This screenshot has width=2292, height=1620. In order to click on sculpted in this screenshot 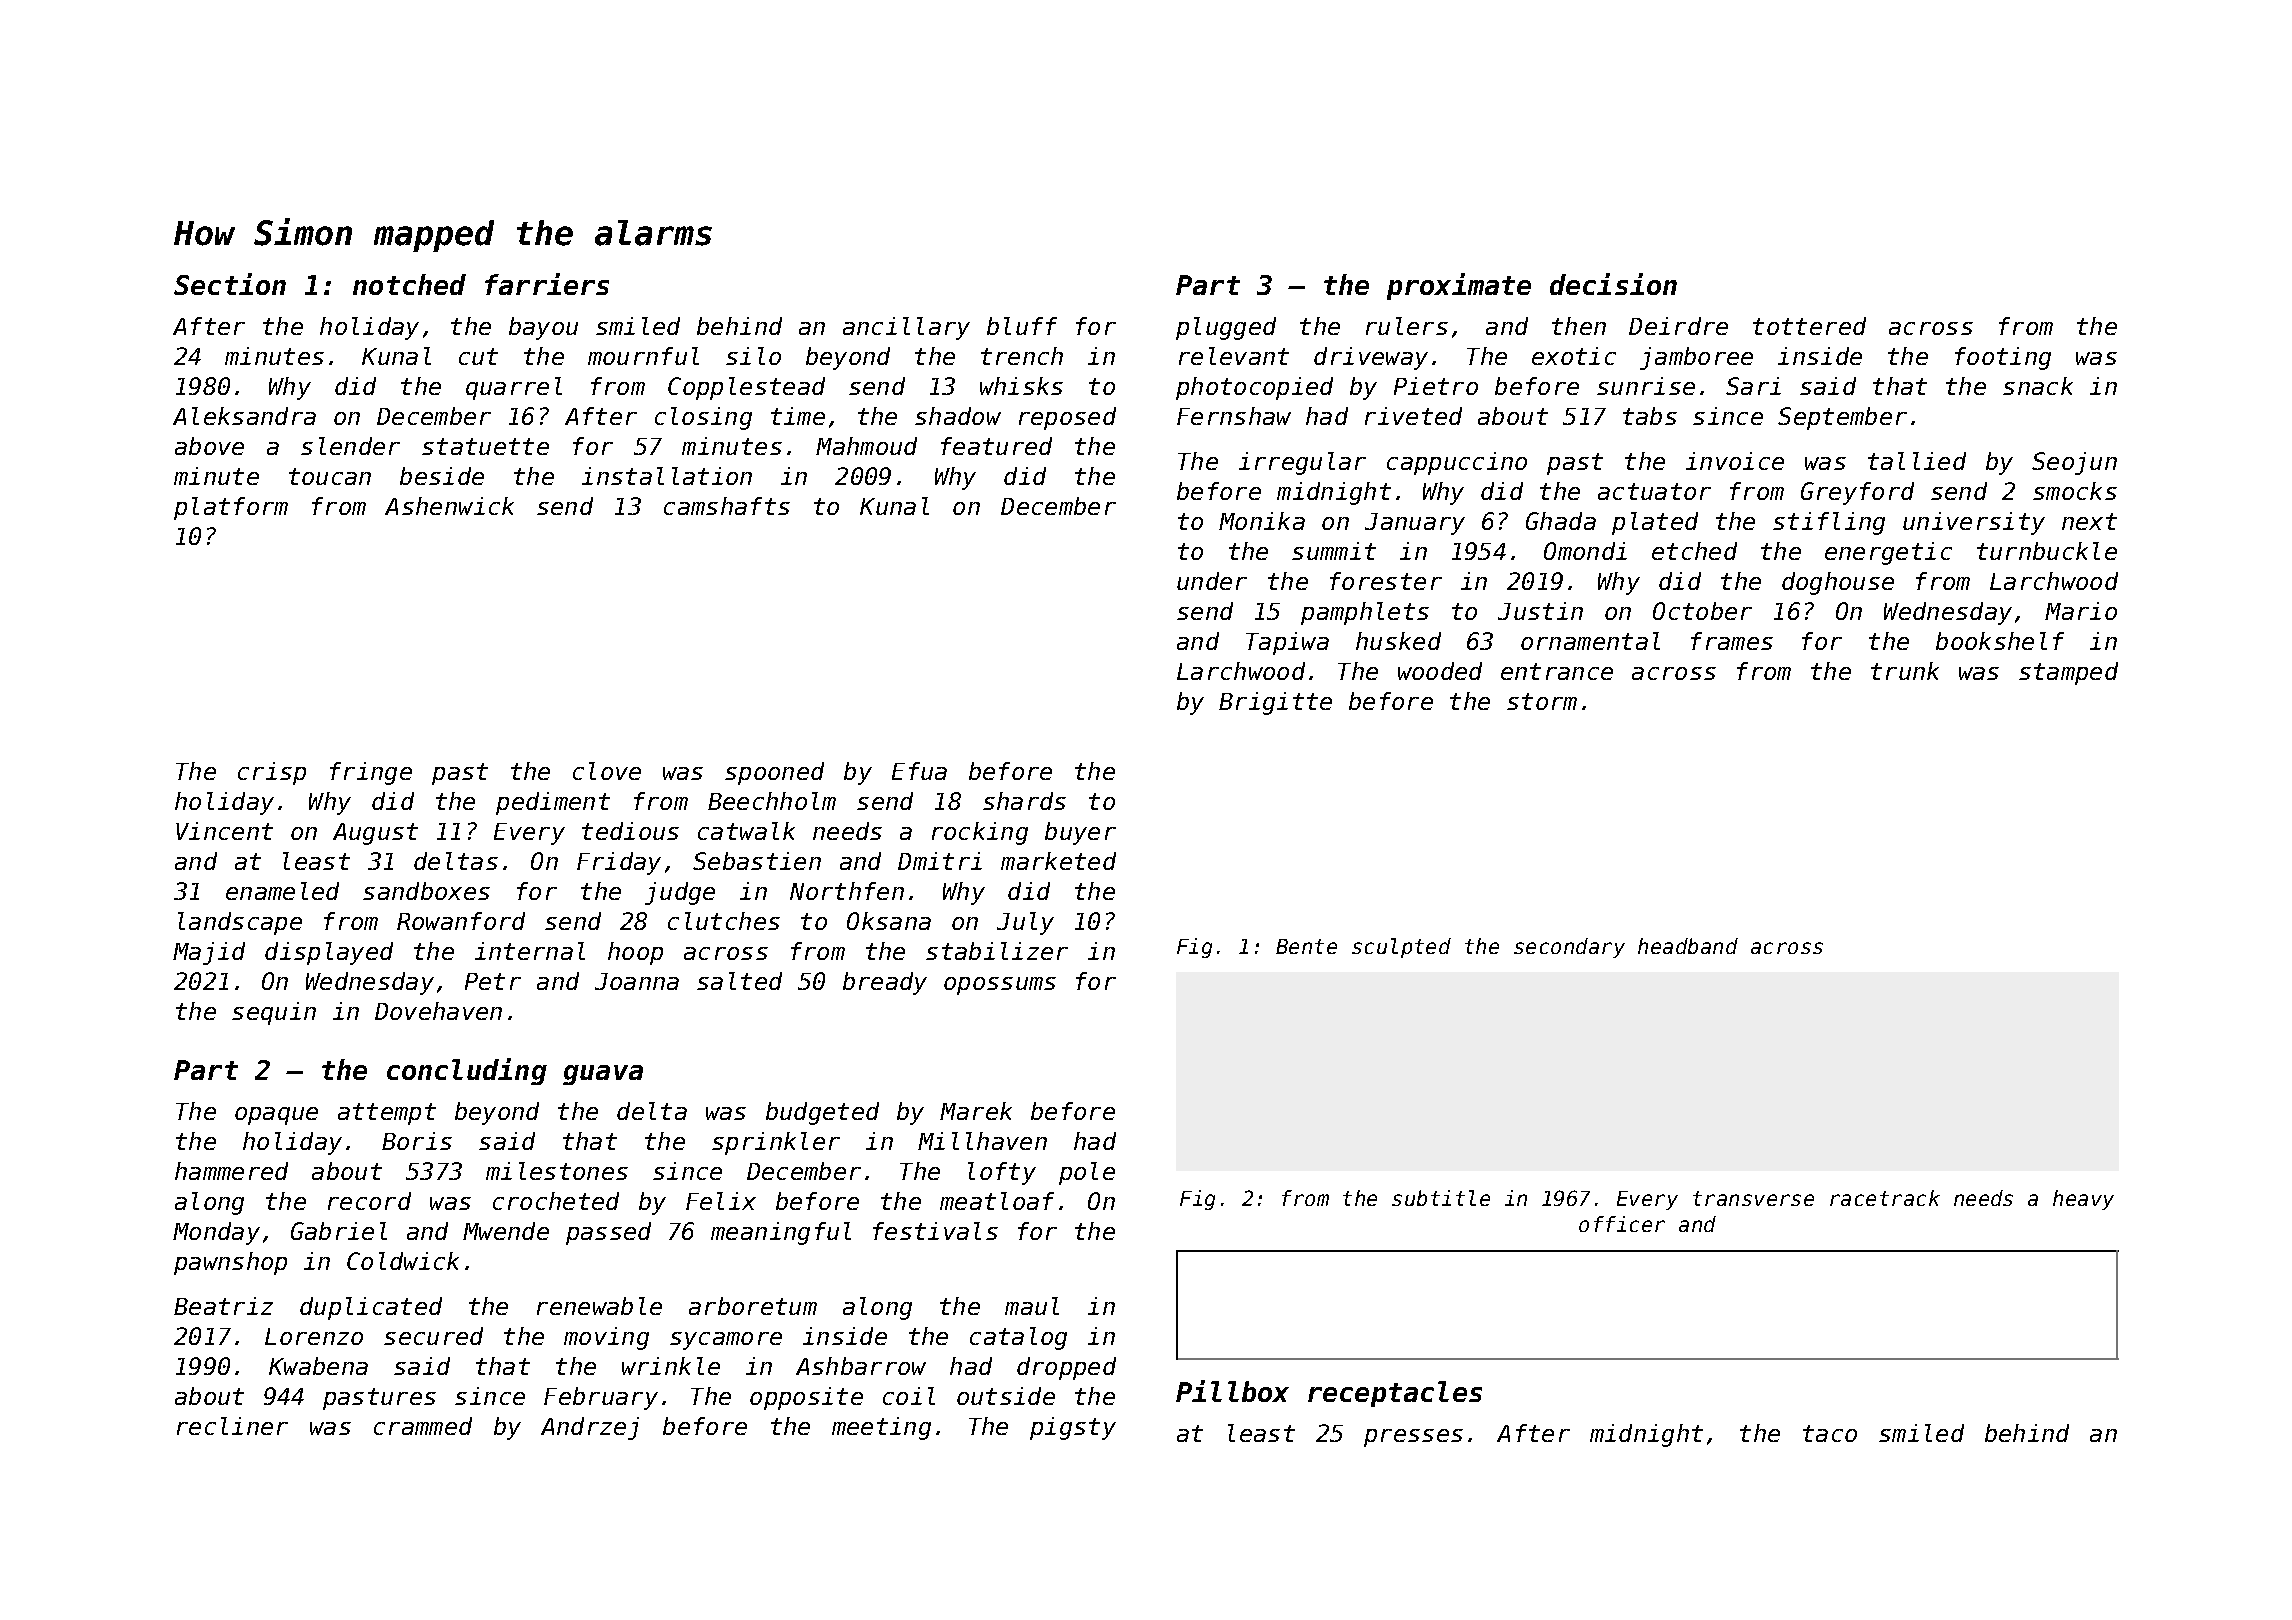, I will do `click(1401, 948)`.
